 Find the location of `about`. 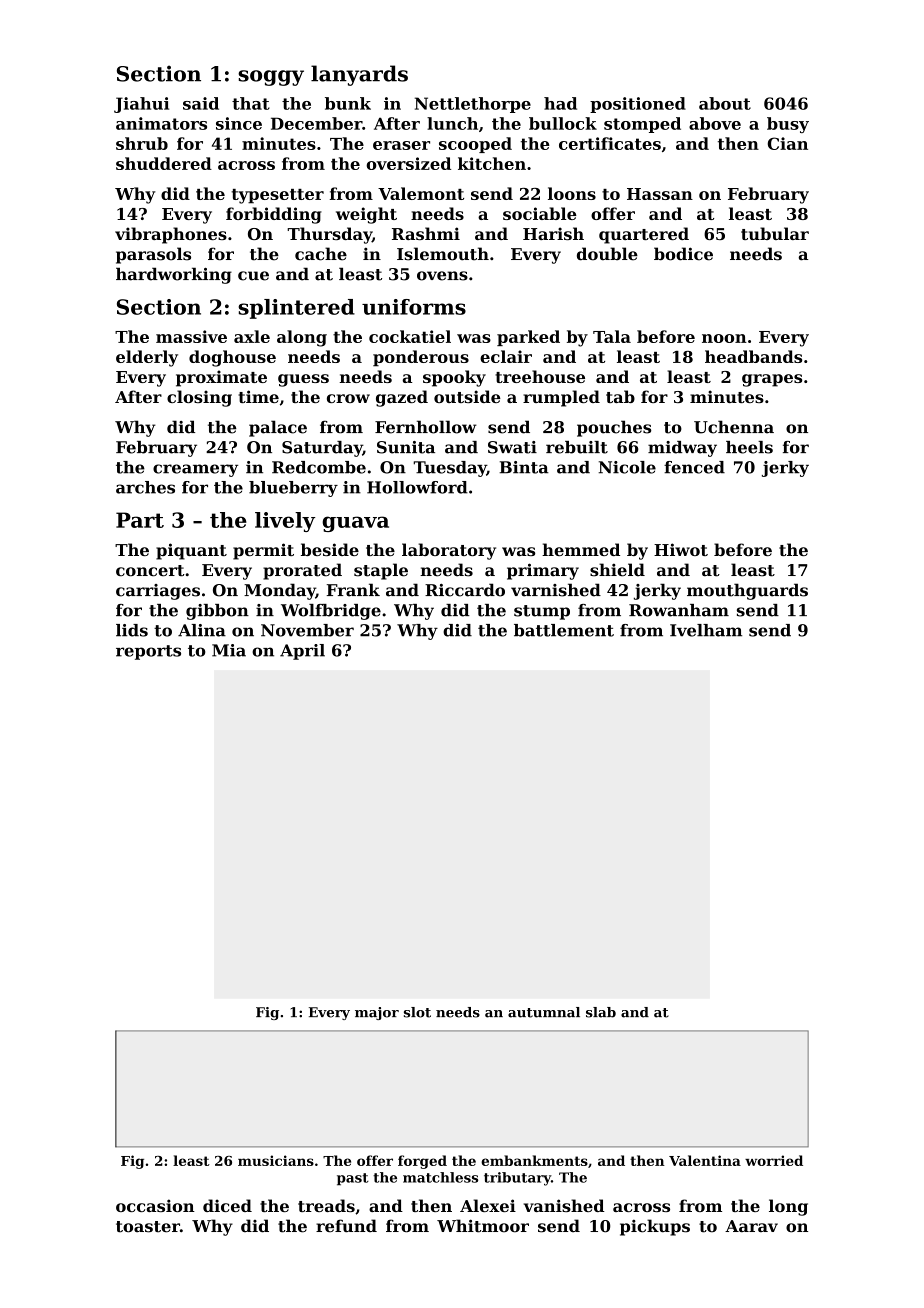

about is located at coordinates (725, 103).
